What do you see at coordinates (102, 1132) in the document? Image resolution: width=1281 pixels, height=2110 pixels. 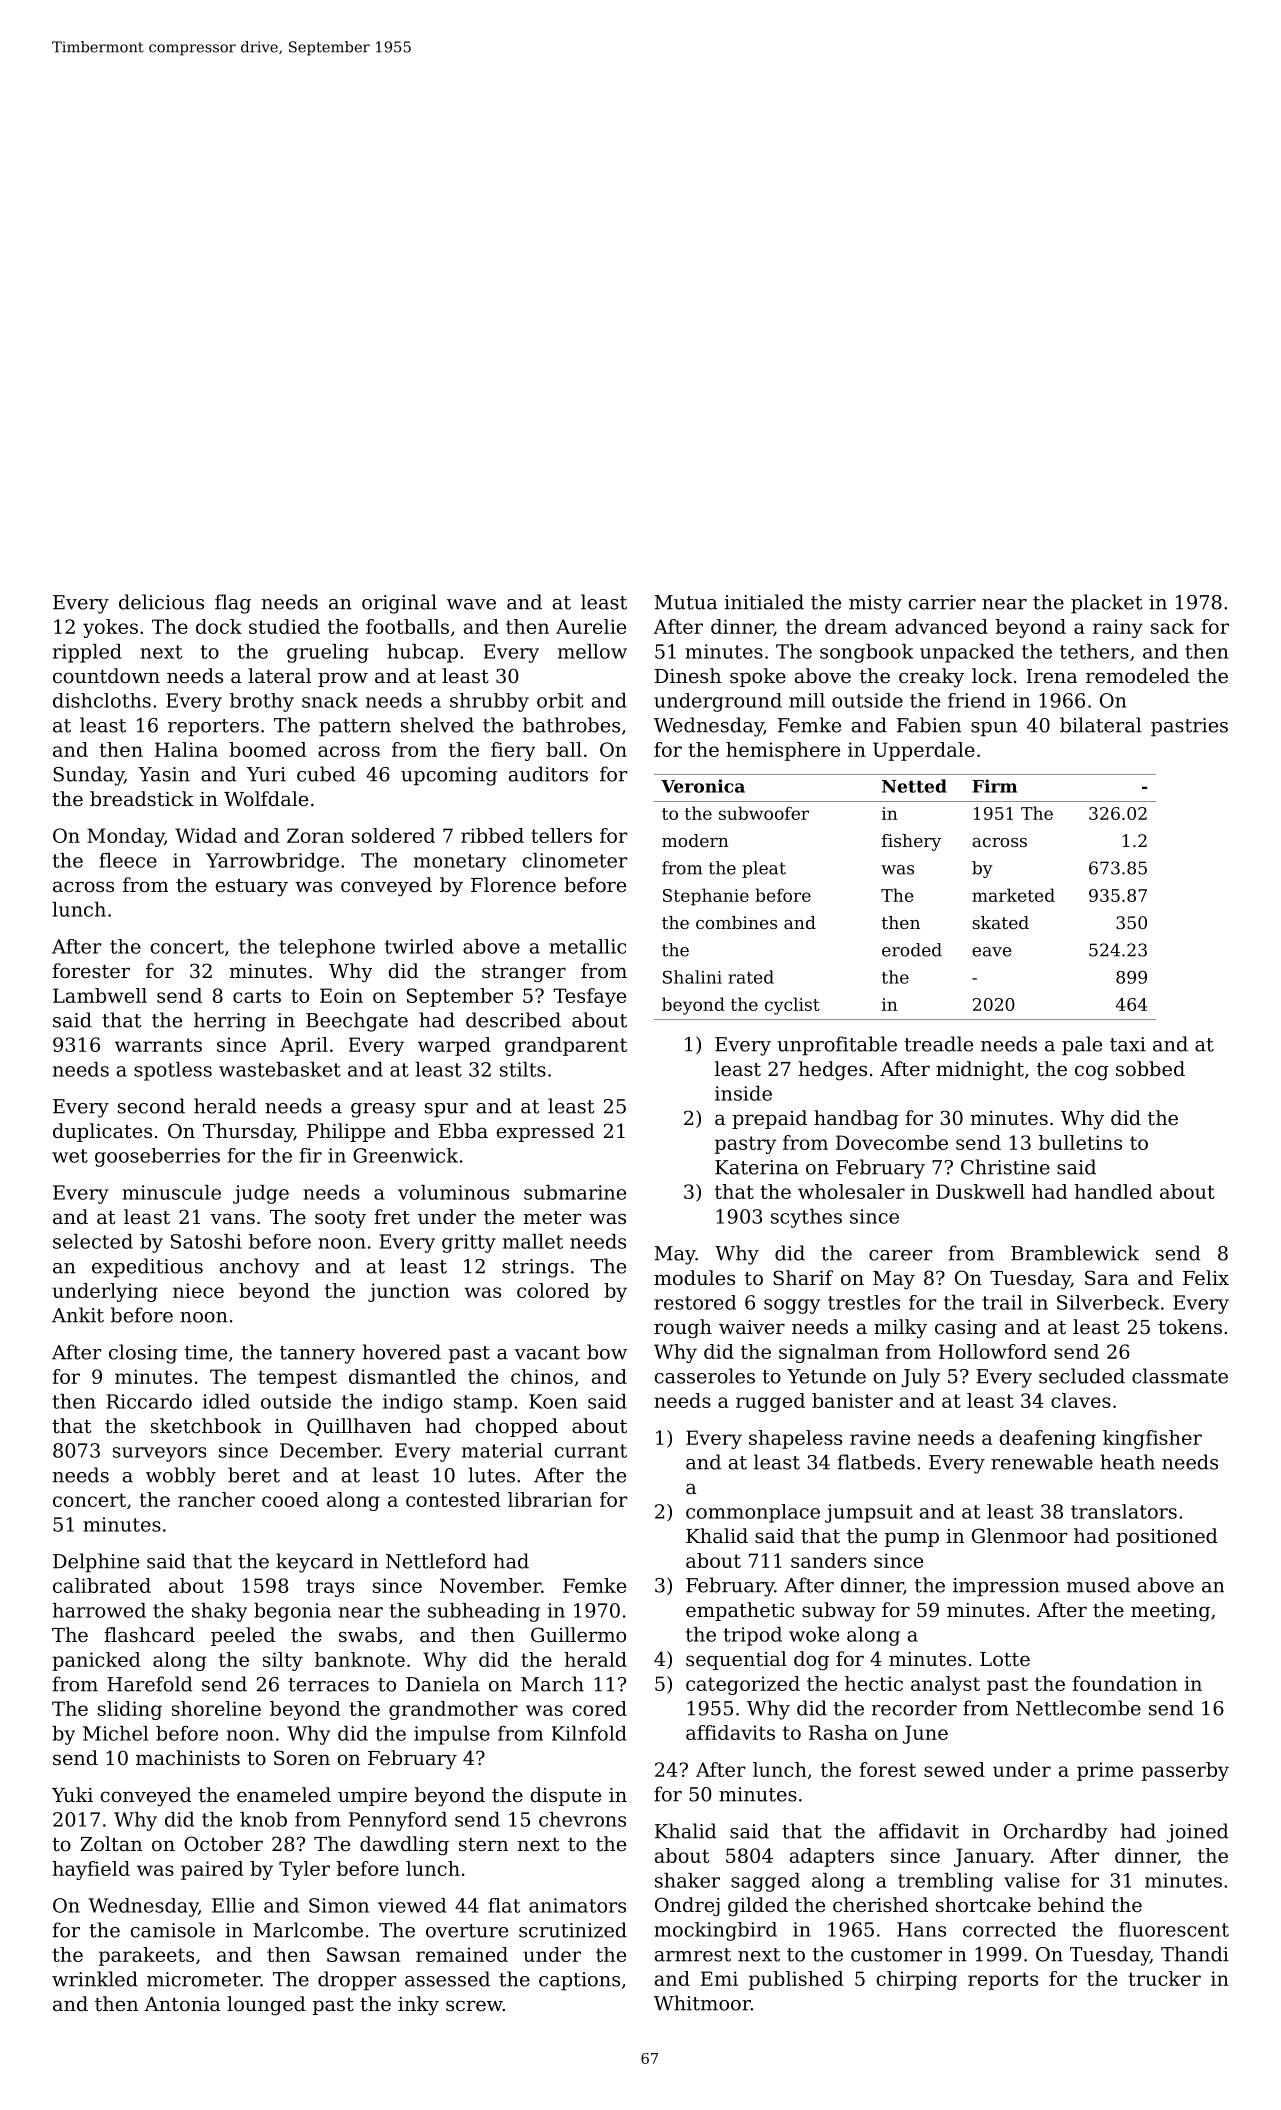 I see `duplicates` at bounding box center [102, 1132].
